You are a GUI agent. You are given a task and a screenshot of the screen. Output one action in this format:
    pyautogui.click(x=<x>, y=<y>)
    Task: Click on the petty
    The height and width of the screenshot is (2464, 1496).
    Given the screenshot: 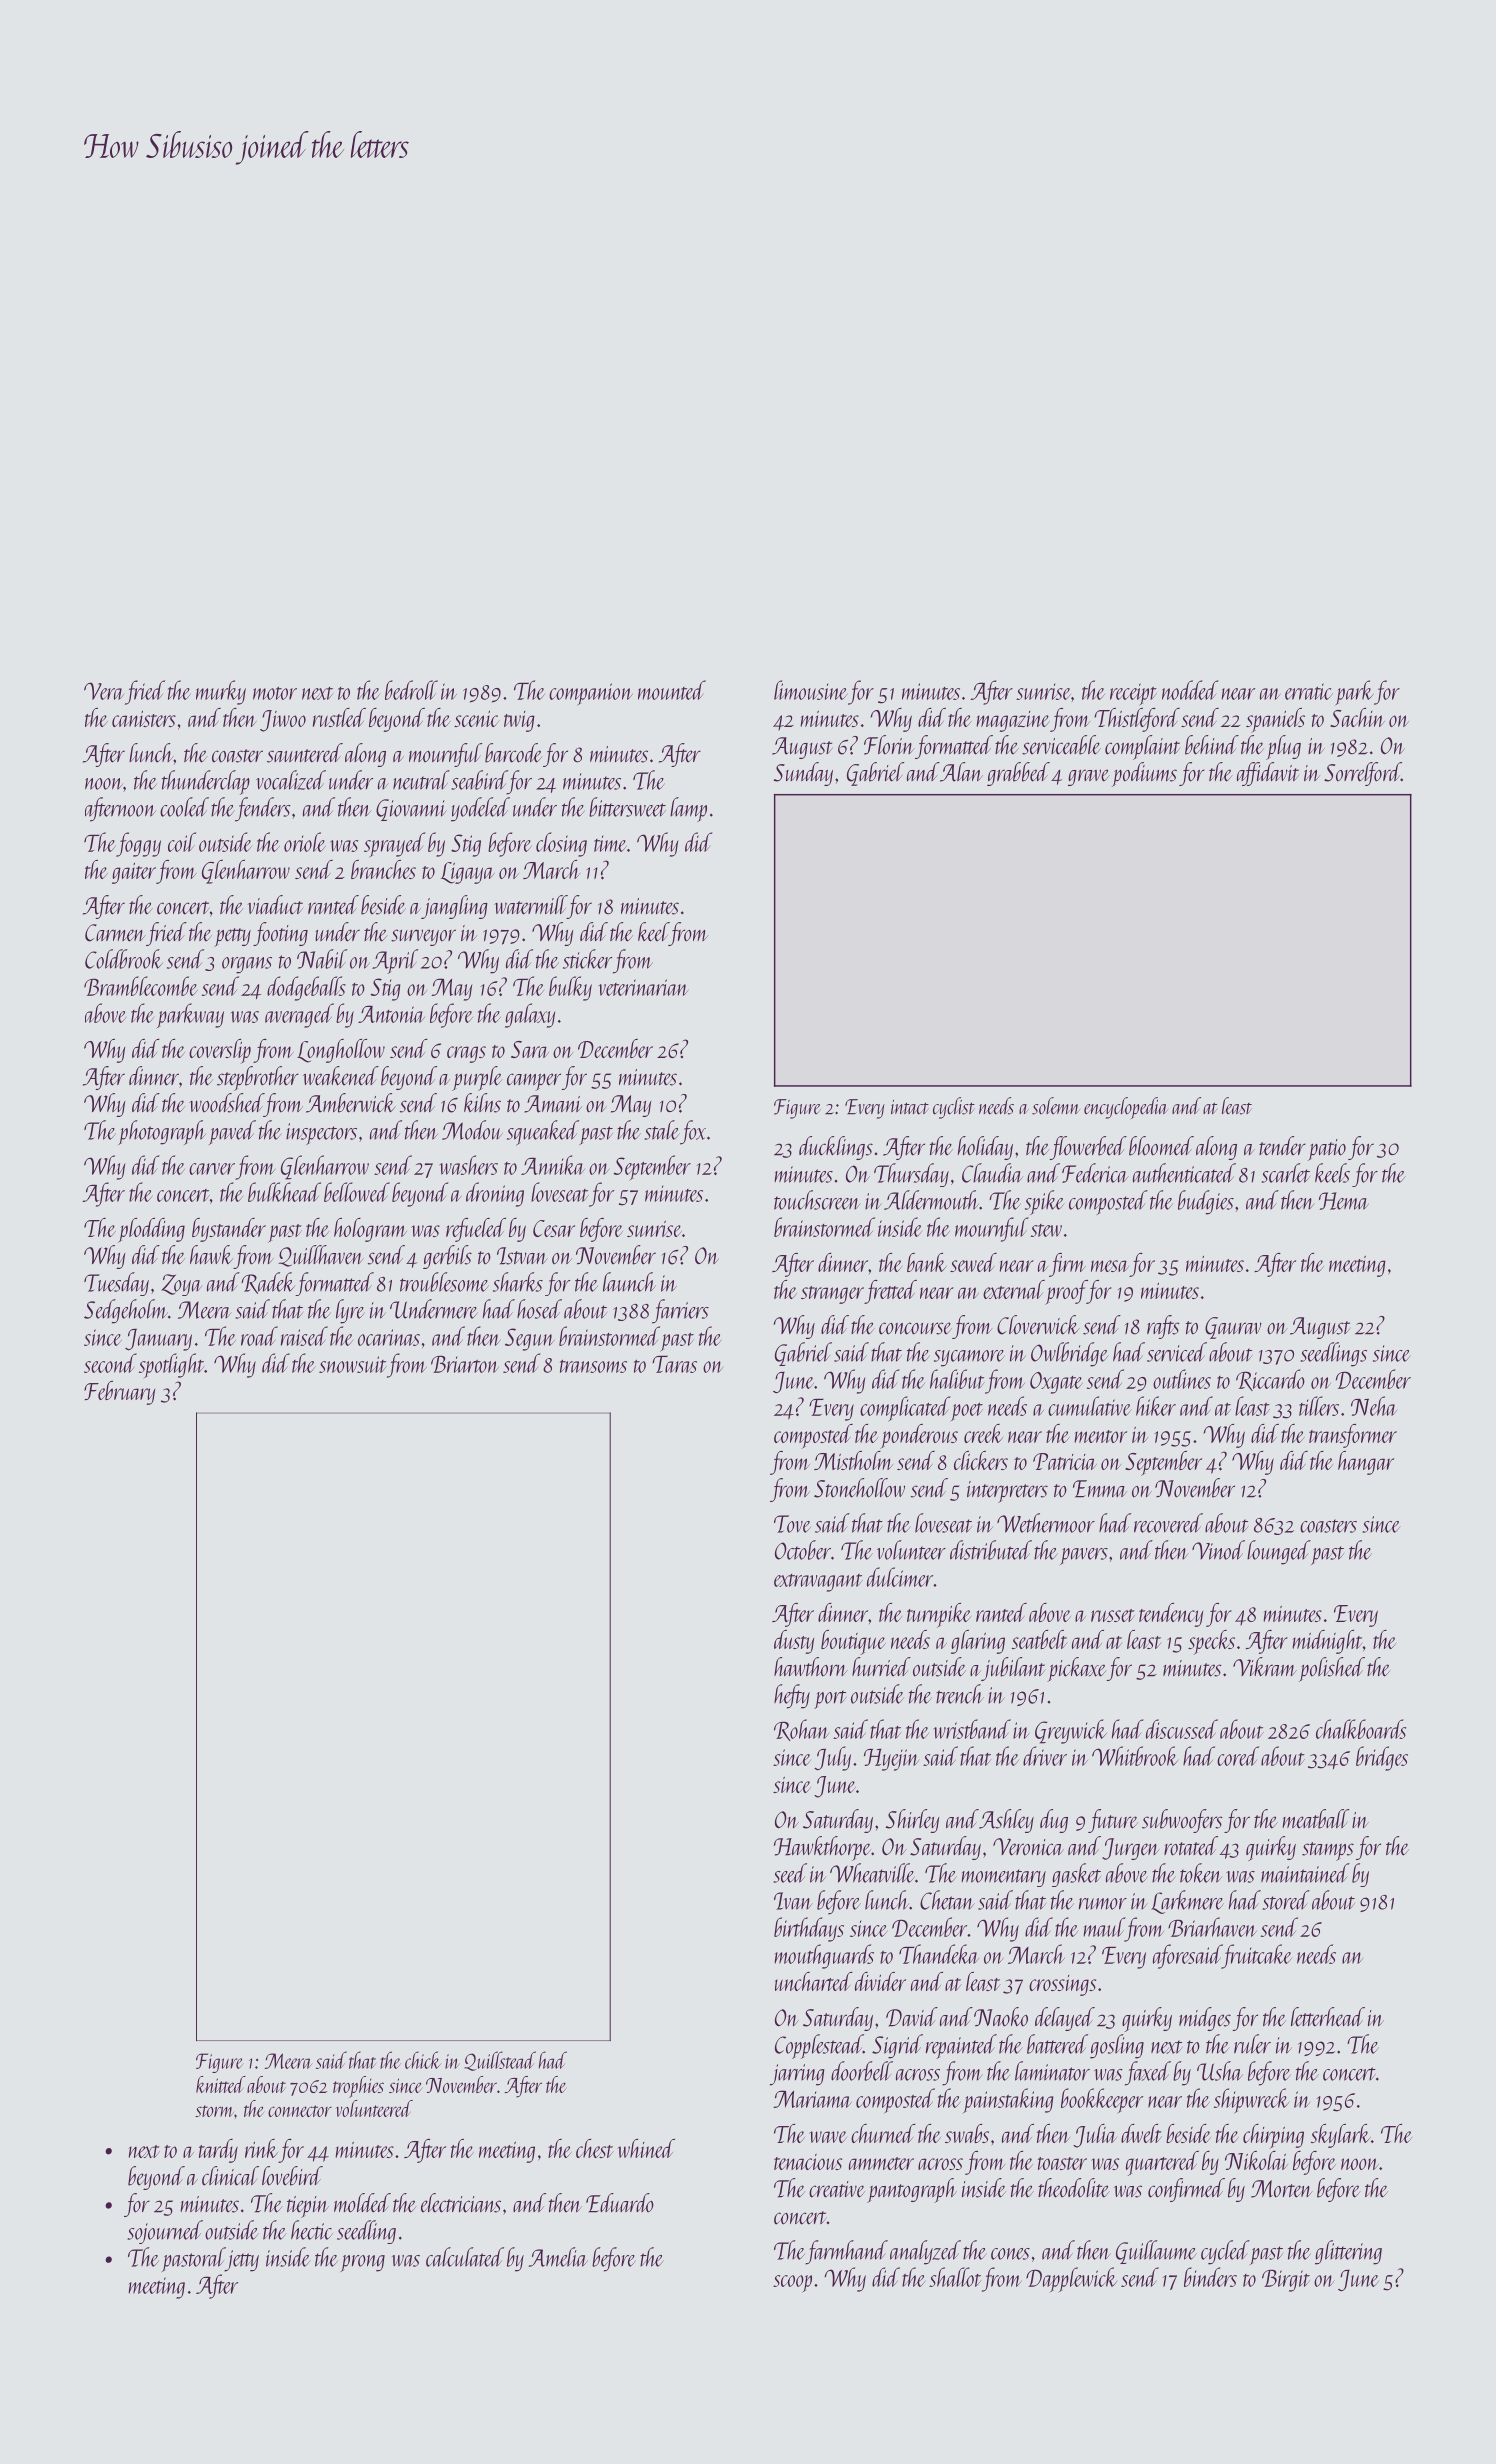 What is the action you would take?
    pyautogui.click(x=232, y=937)
